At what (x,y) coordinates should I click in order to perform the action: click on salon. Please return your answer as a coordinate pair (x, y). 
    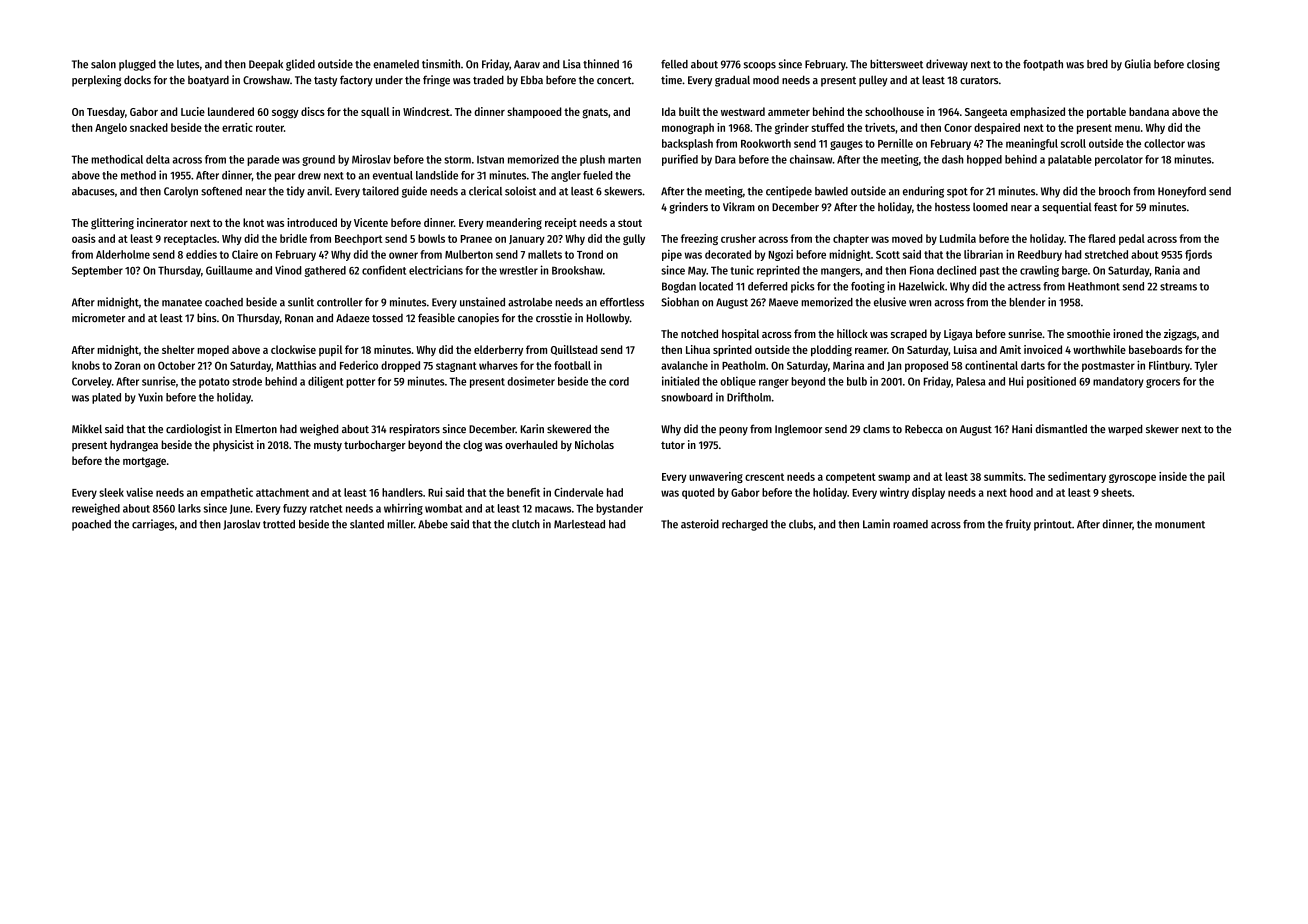
    Looking at the image, I should click on (103, 64).
